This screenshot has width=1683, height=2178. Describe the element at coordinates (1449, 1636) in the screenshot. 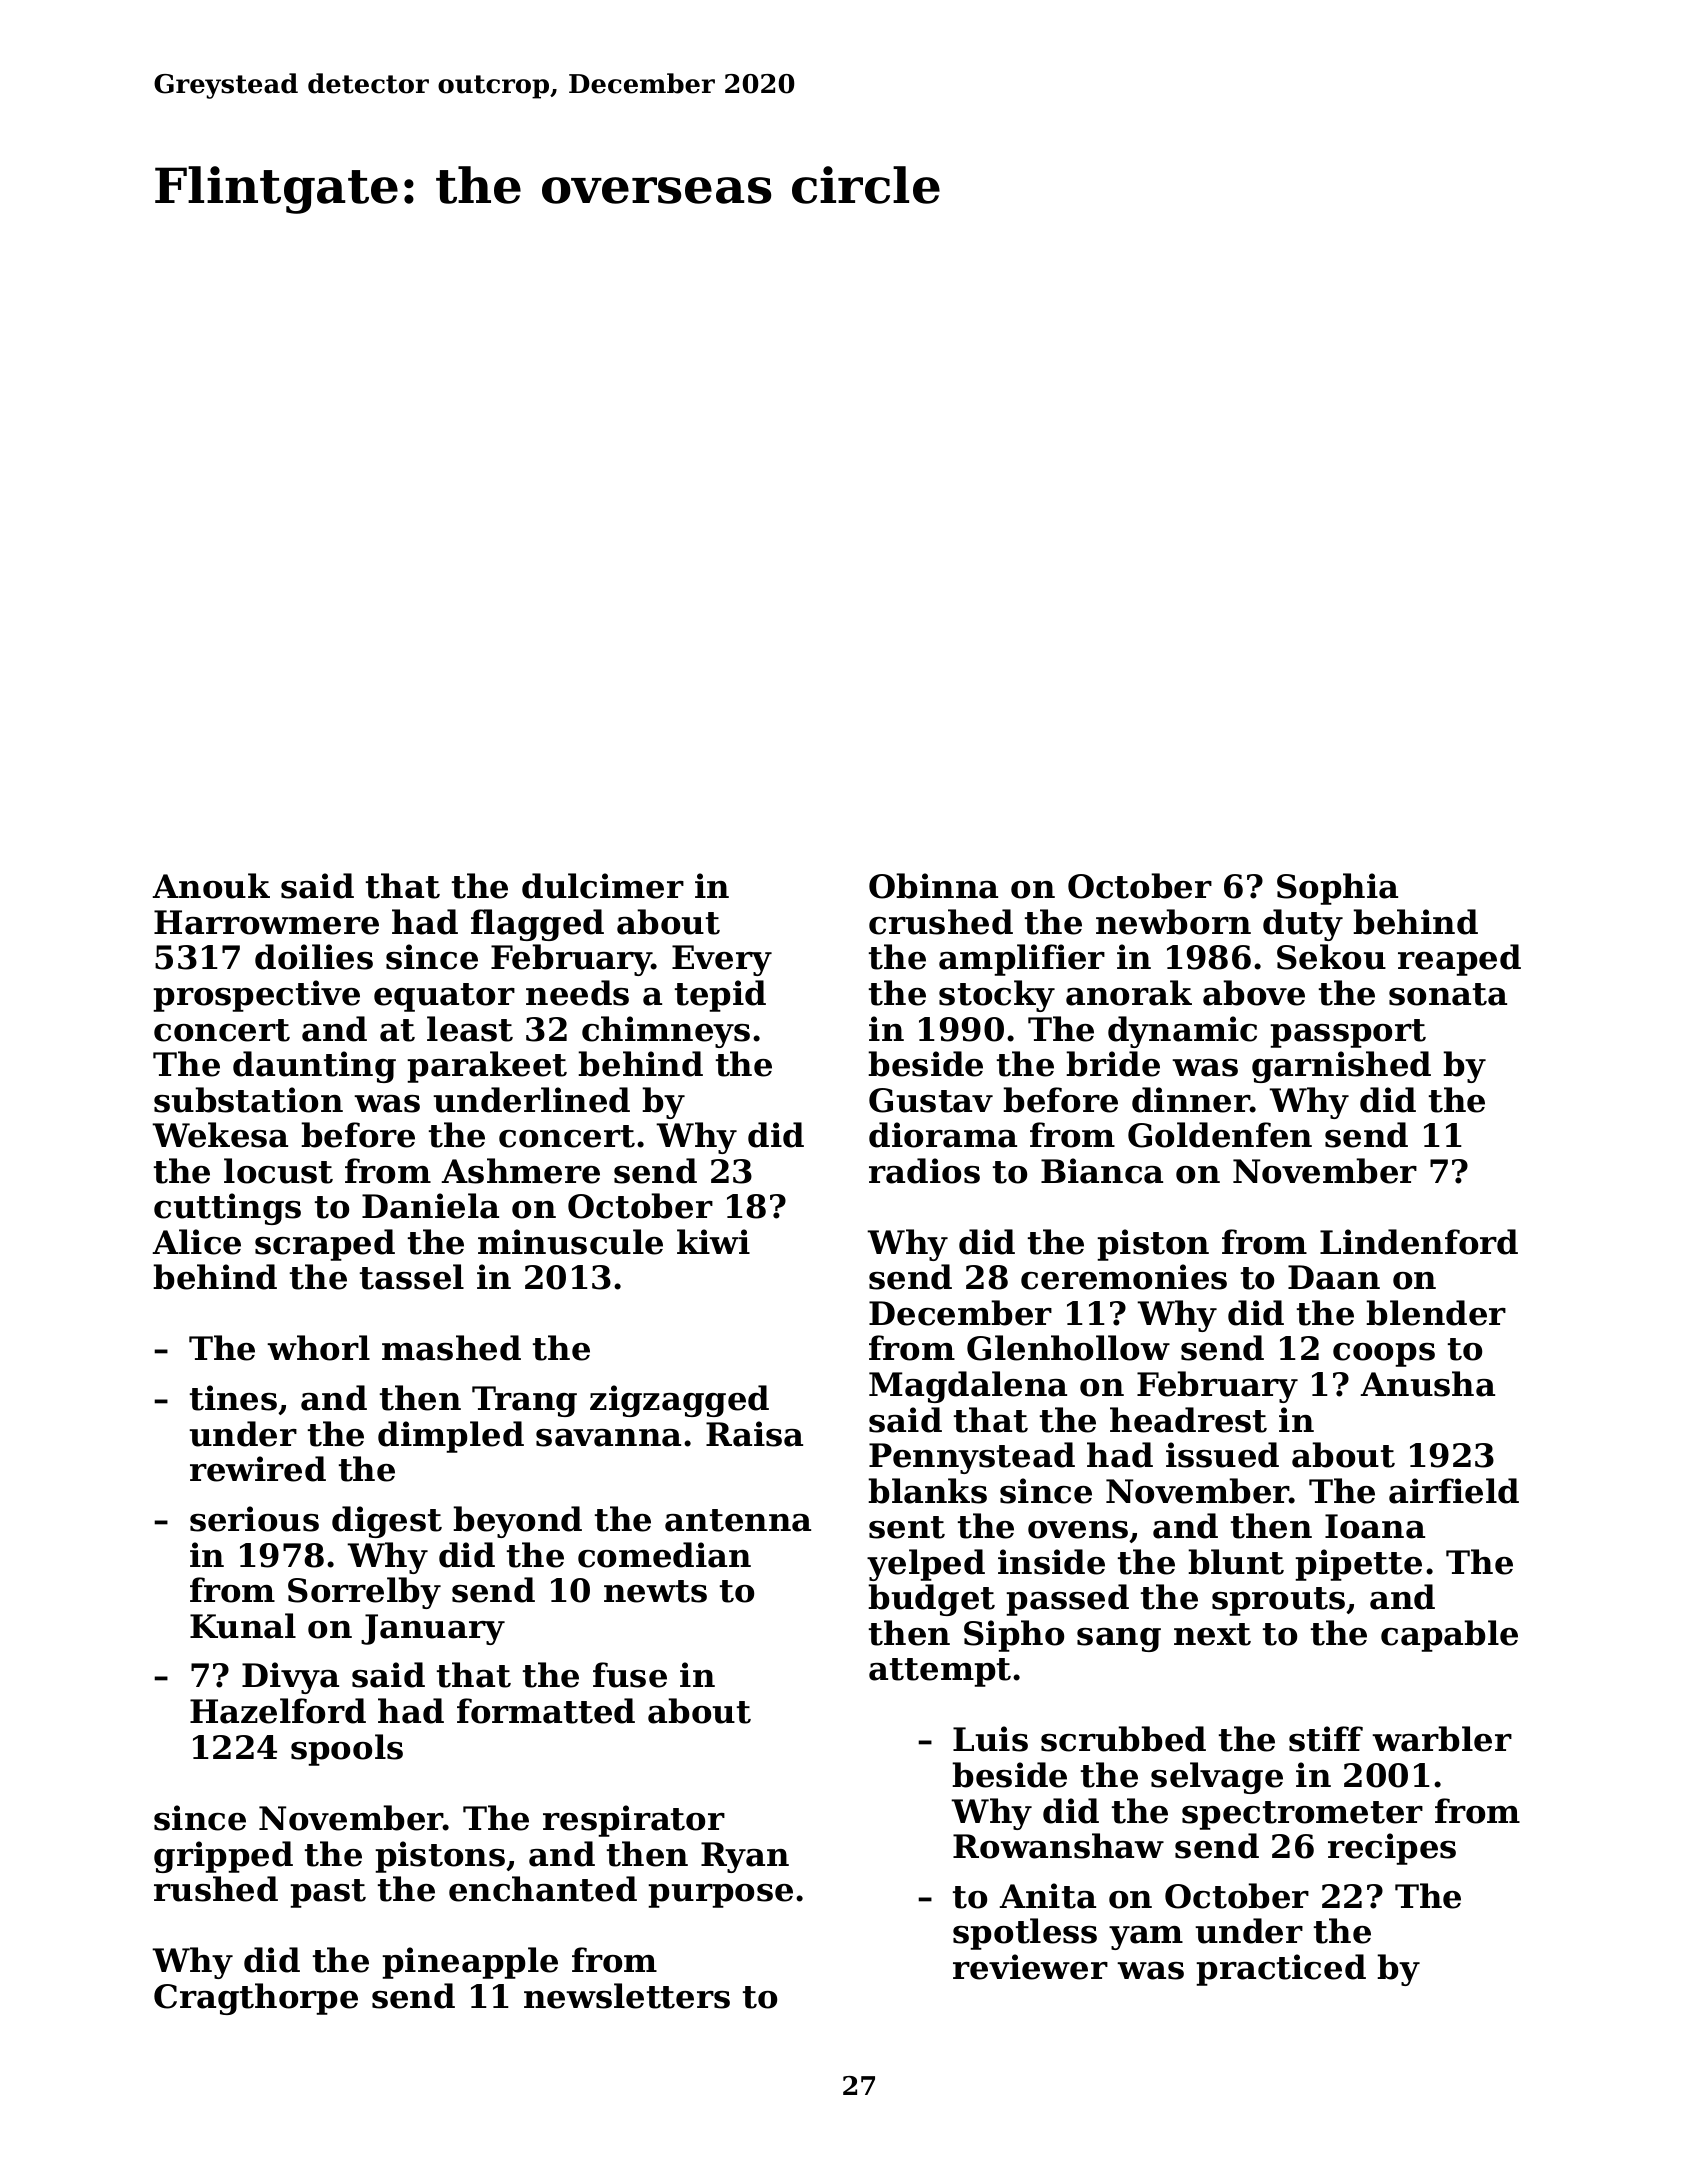

I see `capable` at that location.
